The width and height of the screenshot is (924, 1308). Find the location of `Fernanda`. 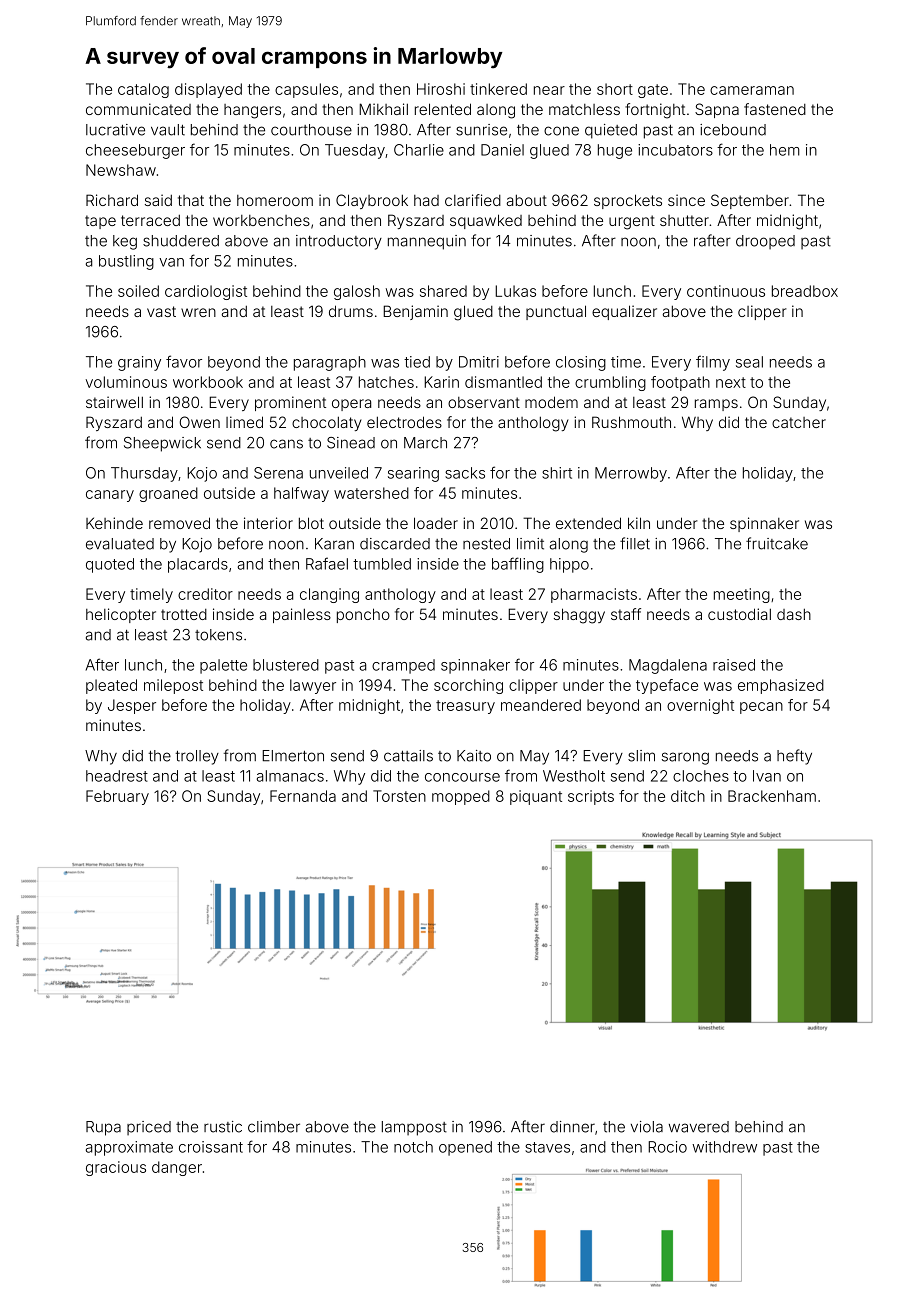

Fernanda is located at coordinates (303, 796).
